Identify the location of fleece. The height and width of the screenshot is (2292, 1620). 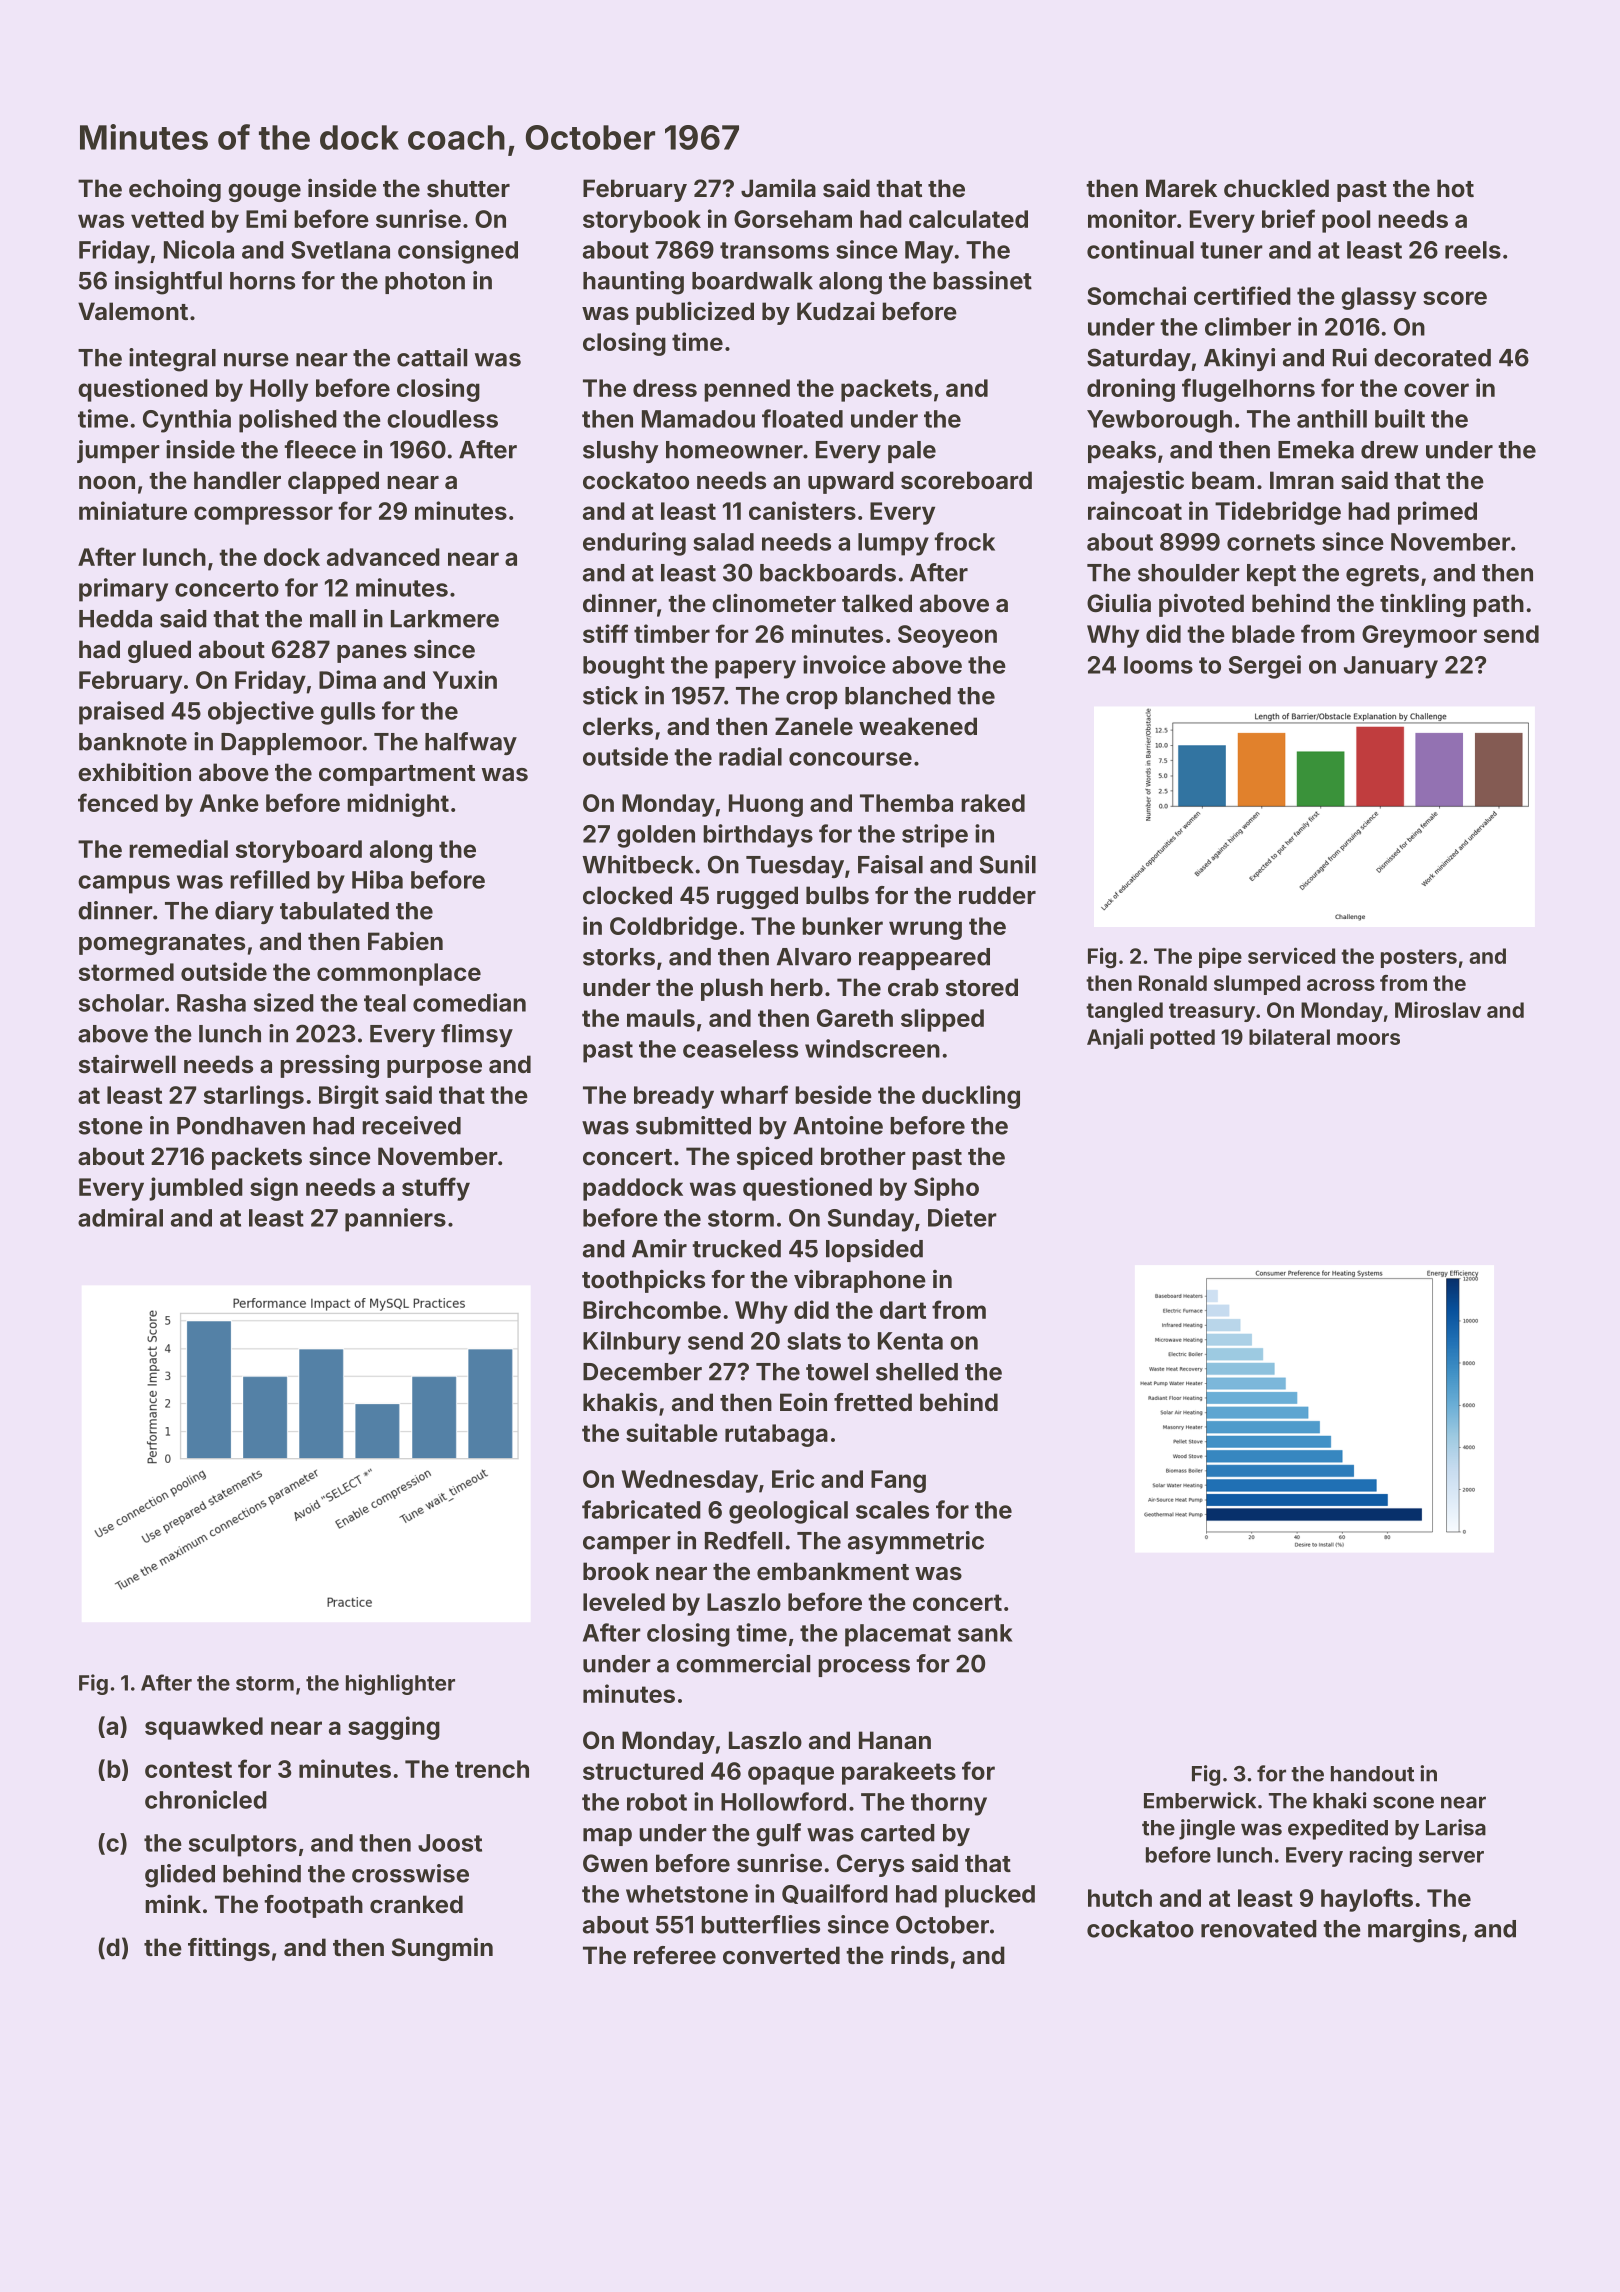
(320, 449).
